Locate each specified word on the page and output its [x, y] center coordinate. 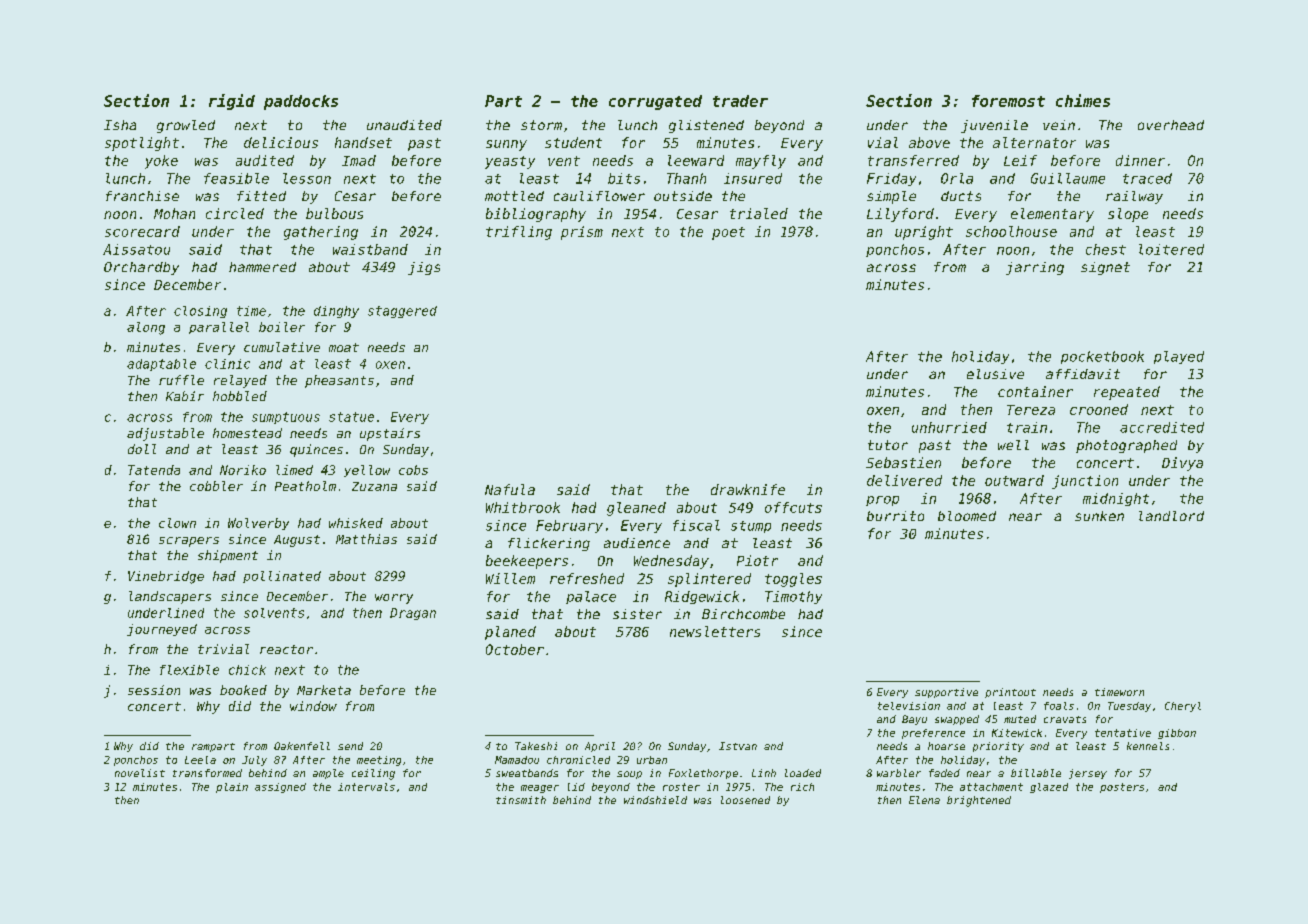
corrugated [655, 102]
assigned [280, 788]
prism [582, 233]
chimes [1083, 100]
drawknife [748, 489]
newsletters [715, 631]
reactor [286, 649]
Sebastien [903, 462]
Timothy [793, 597]
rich [802, 787]
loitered [1171, 249]
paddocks [301, 102]
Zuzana [374, 486]
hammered [262, 267]
